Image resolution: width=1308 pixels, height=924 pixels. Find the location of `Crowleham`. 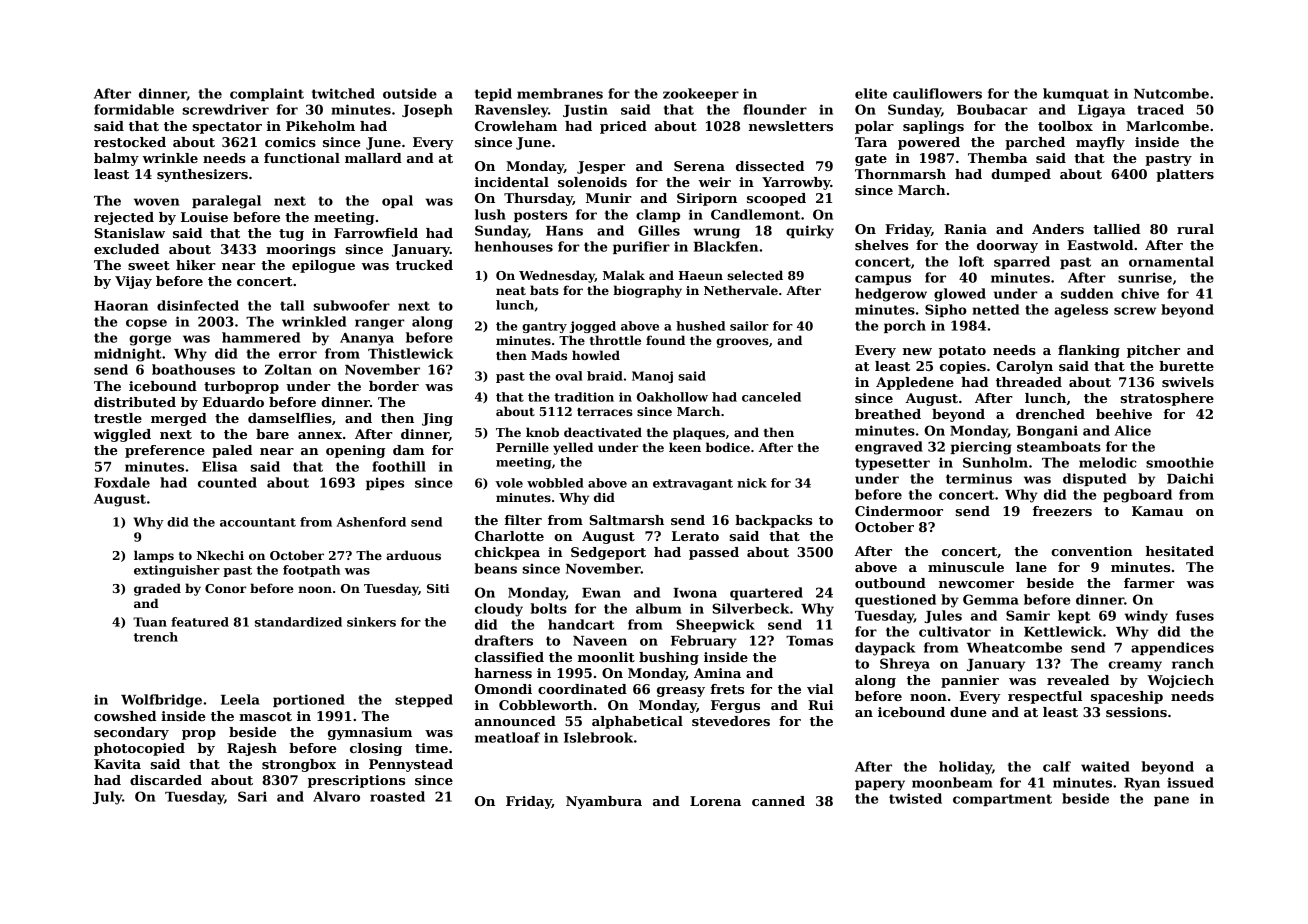

Crowleham is located at coordinates (516, 126).
